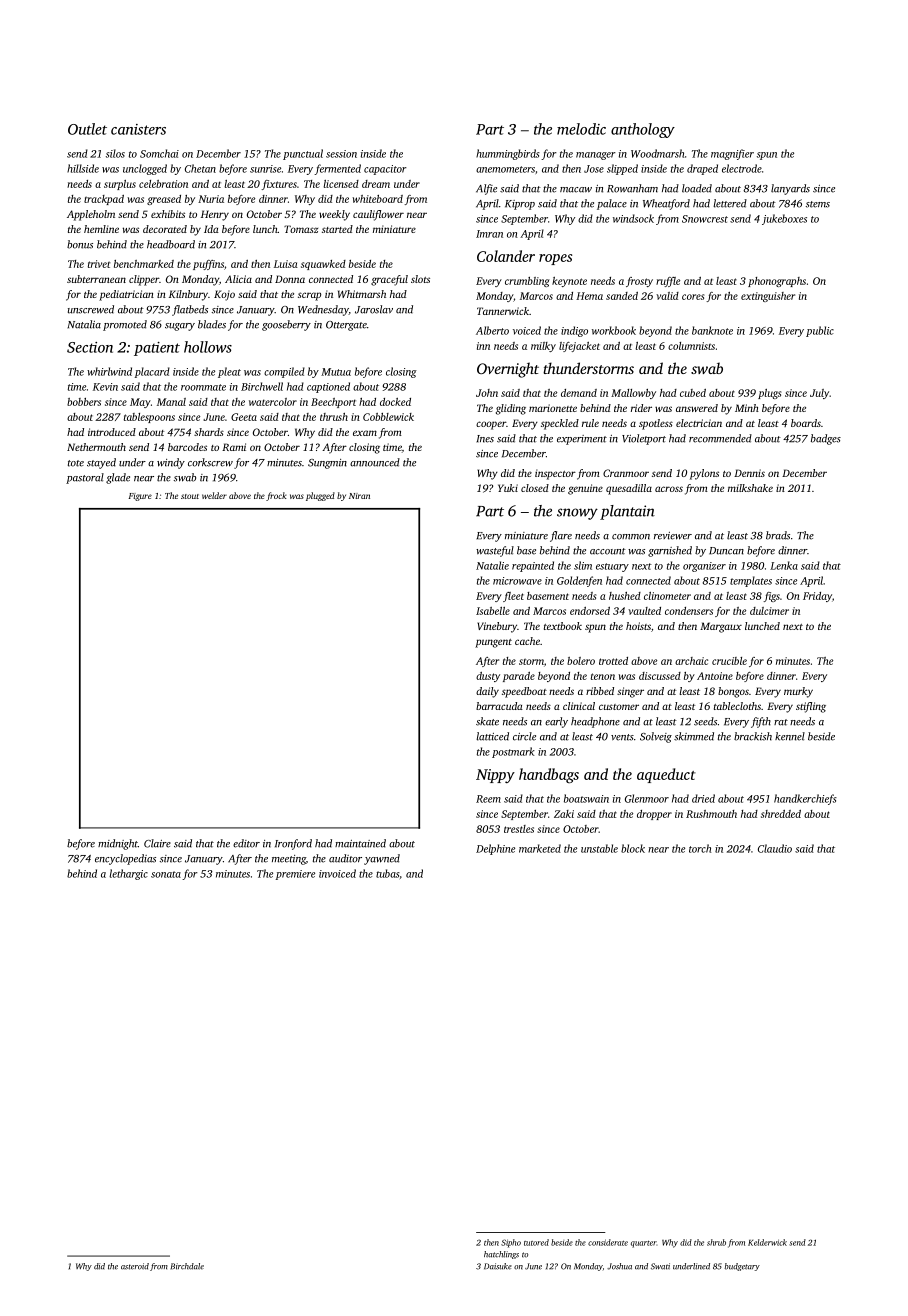 Image resolution: width=908 pixels, height=1316 pixels. What do you see at coordinates (820, 331) in the document?
I see `public` at bounding box center [820, 331].
